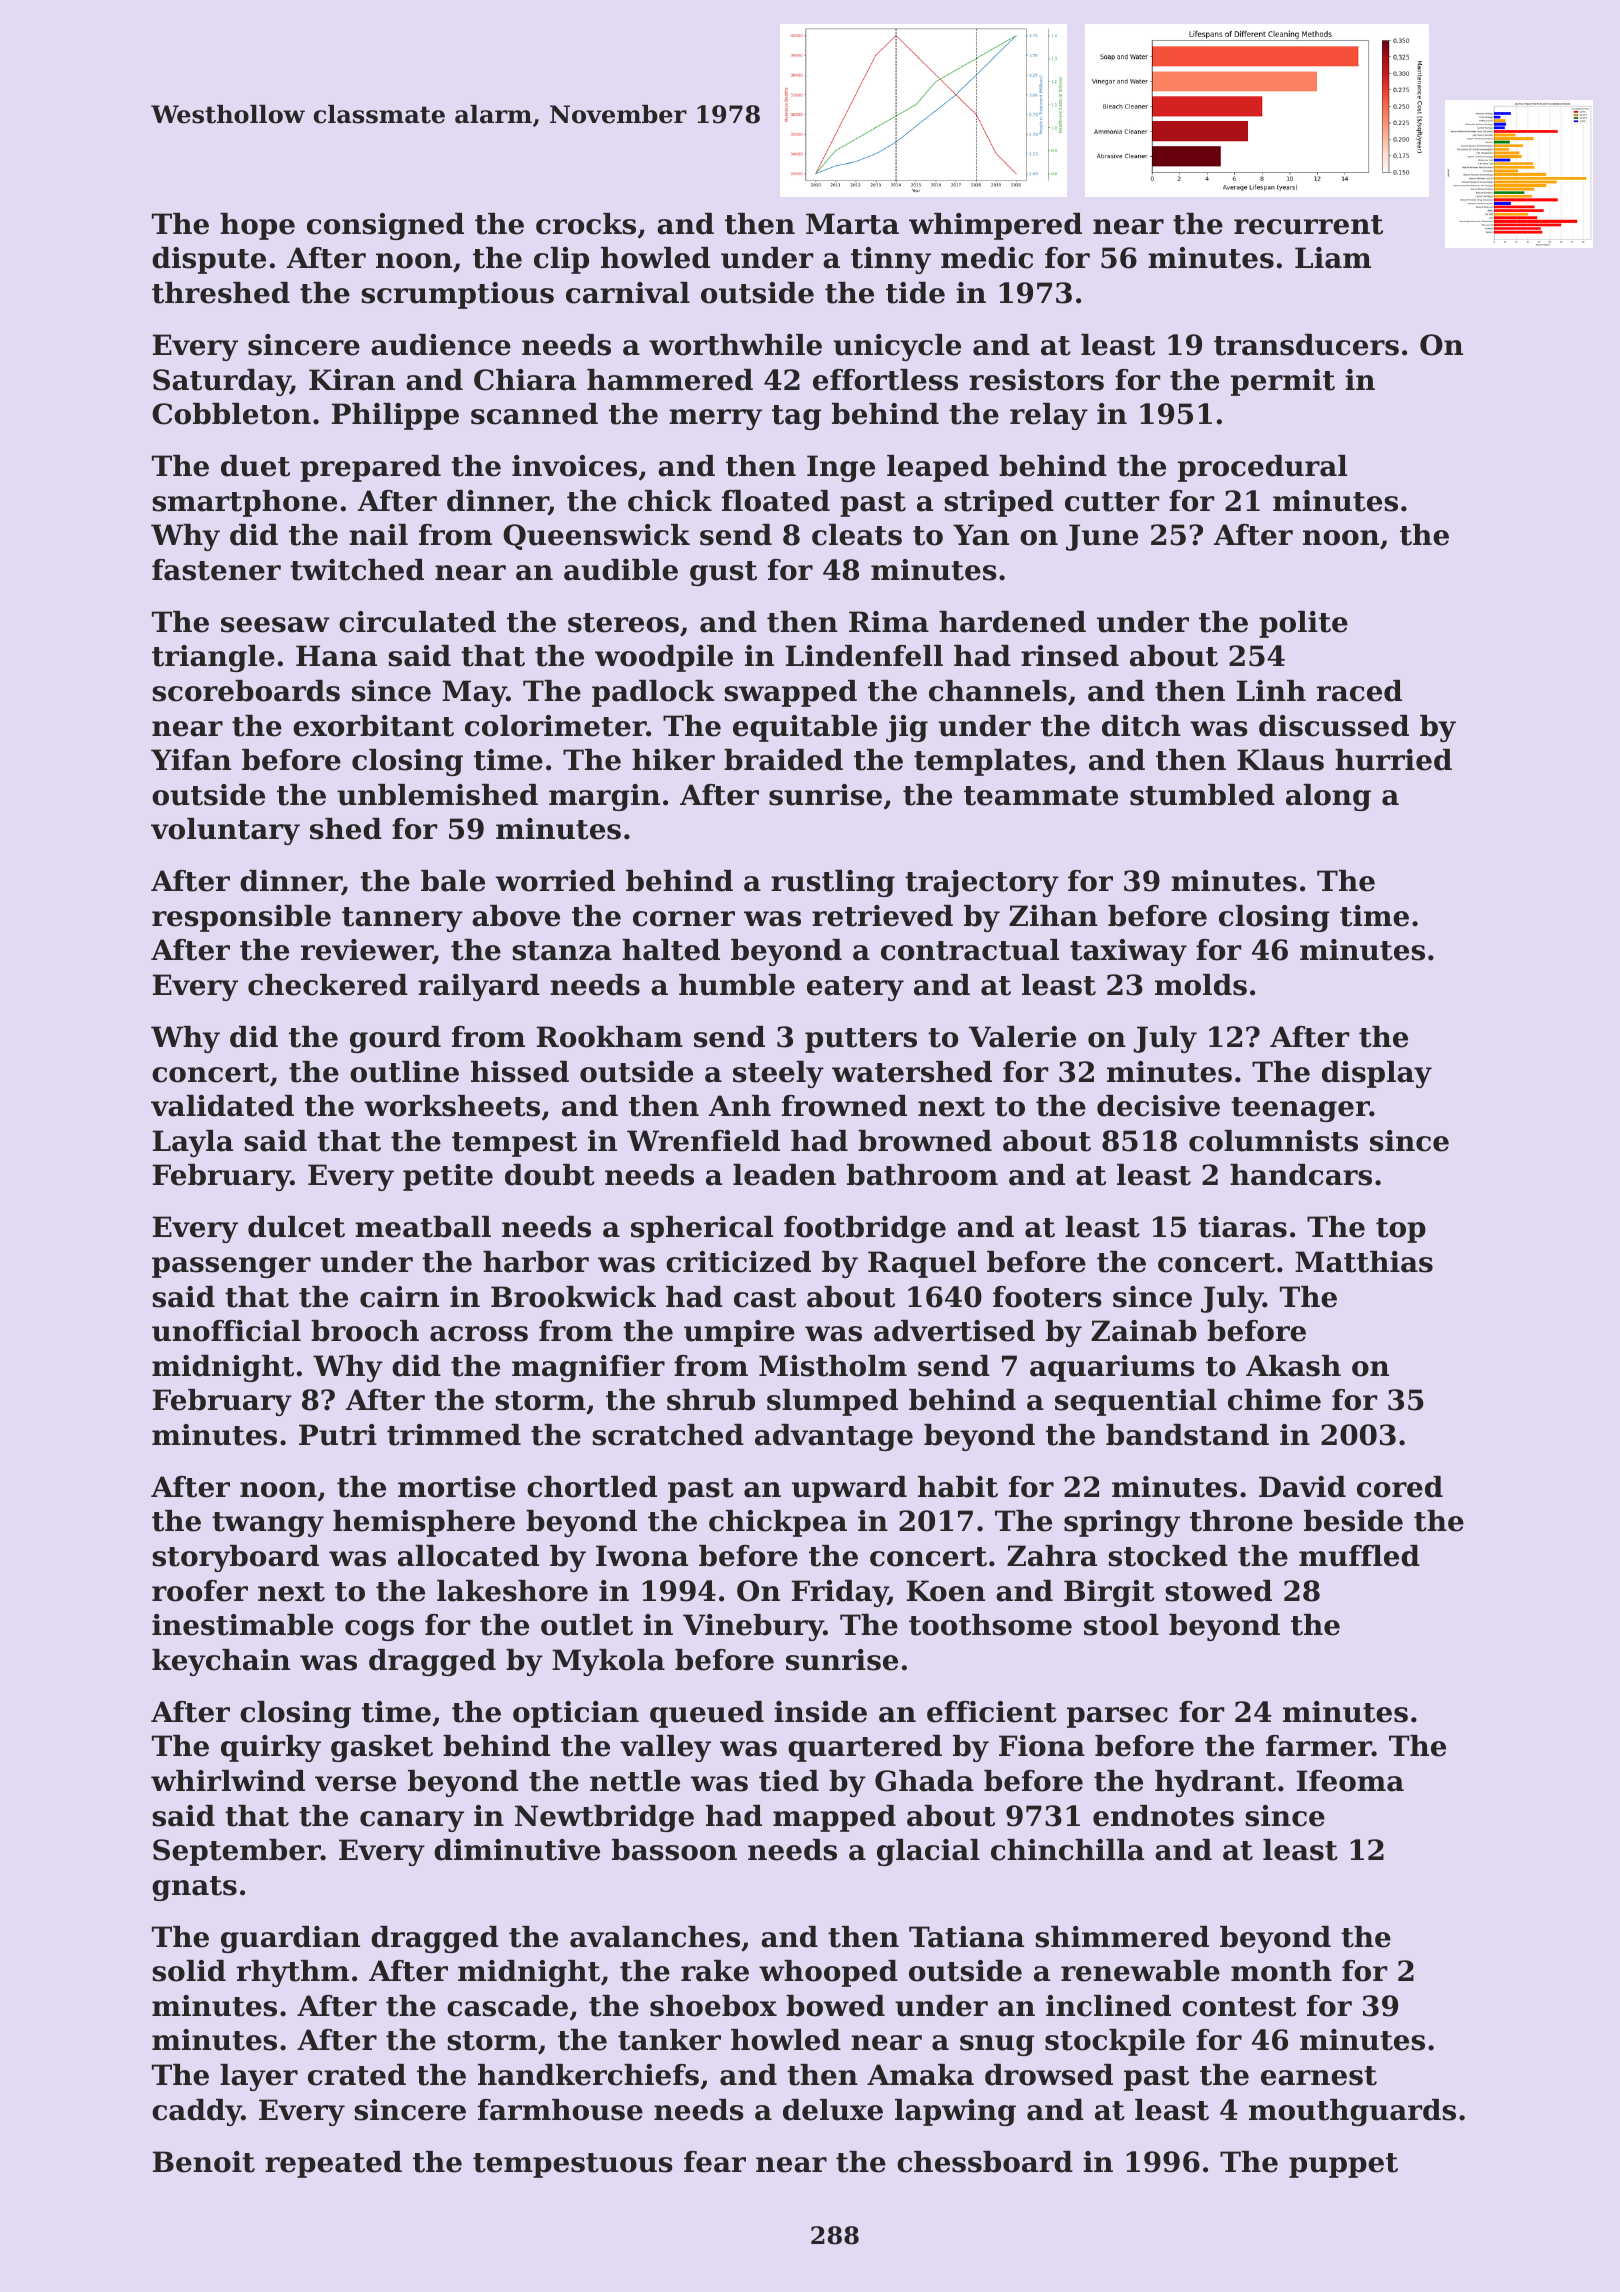  I want to click on hydrant, so click(1215, 1783).
